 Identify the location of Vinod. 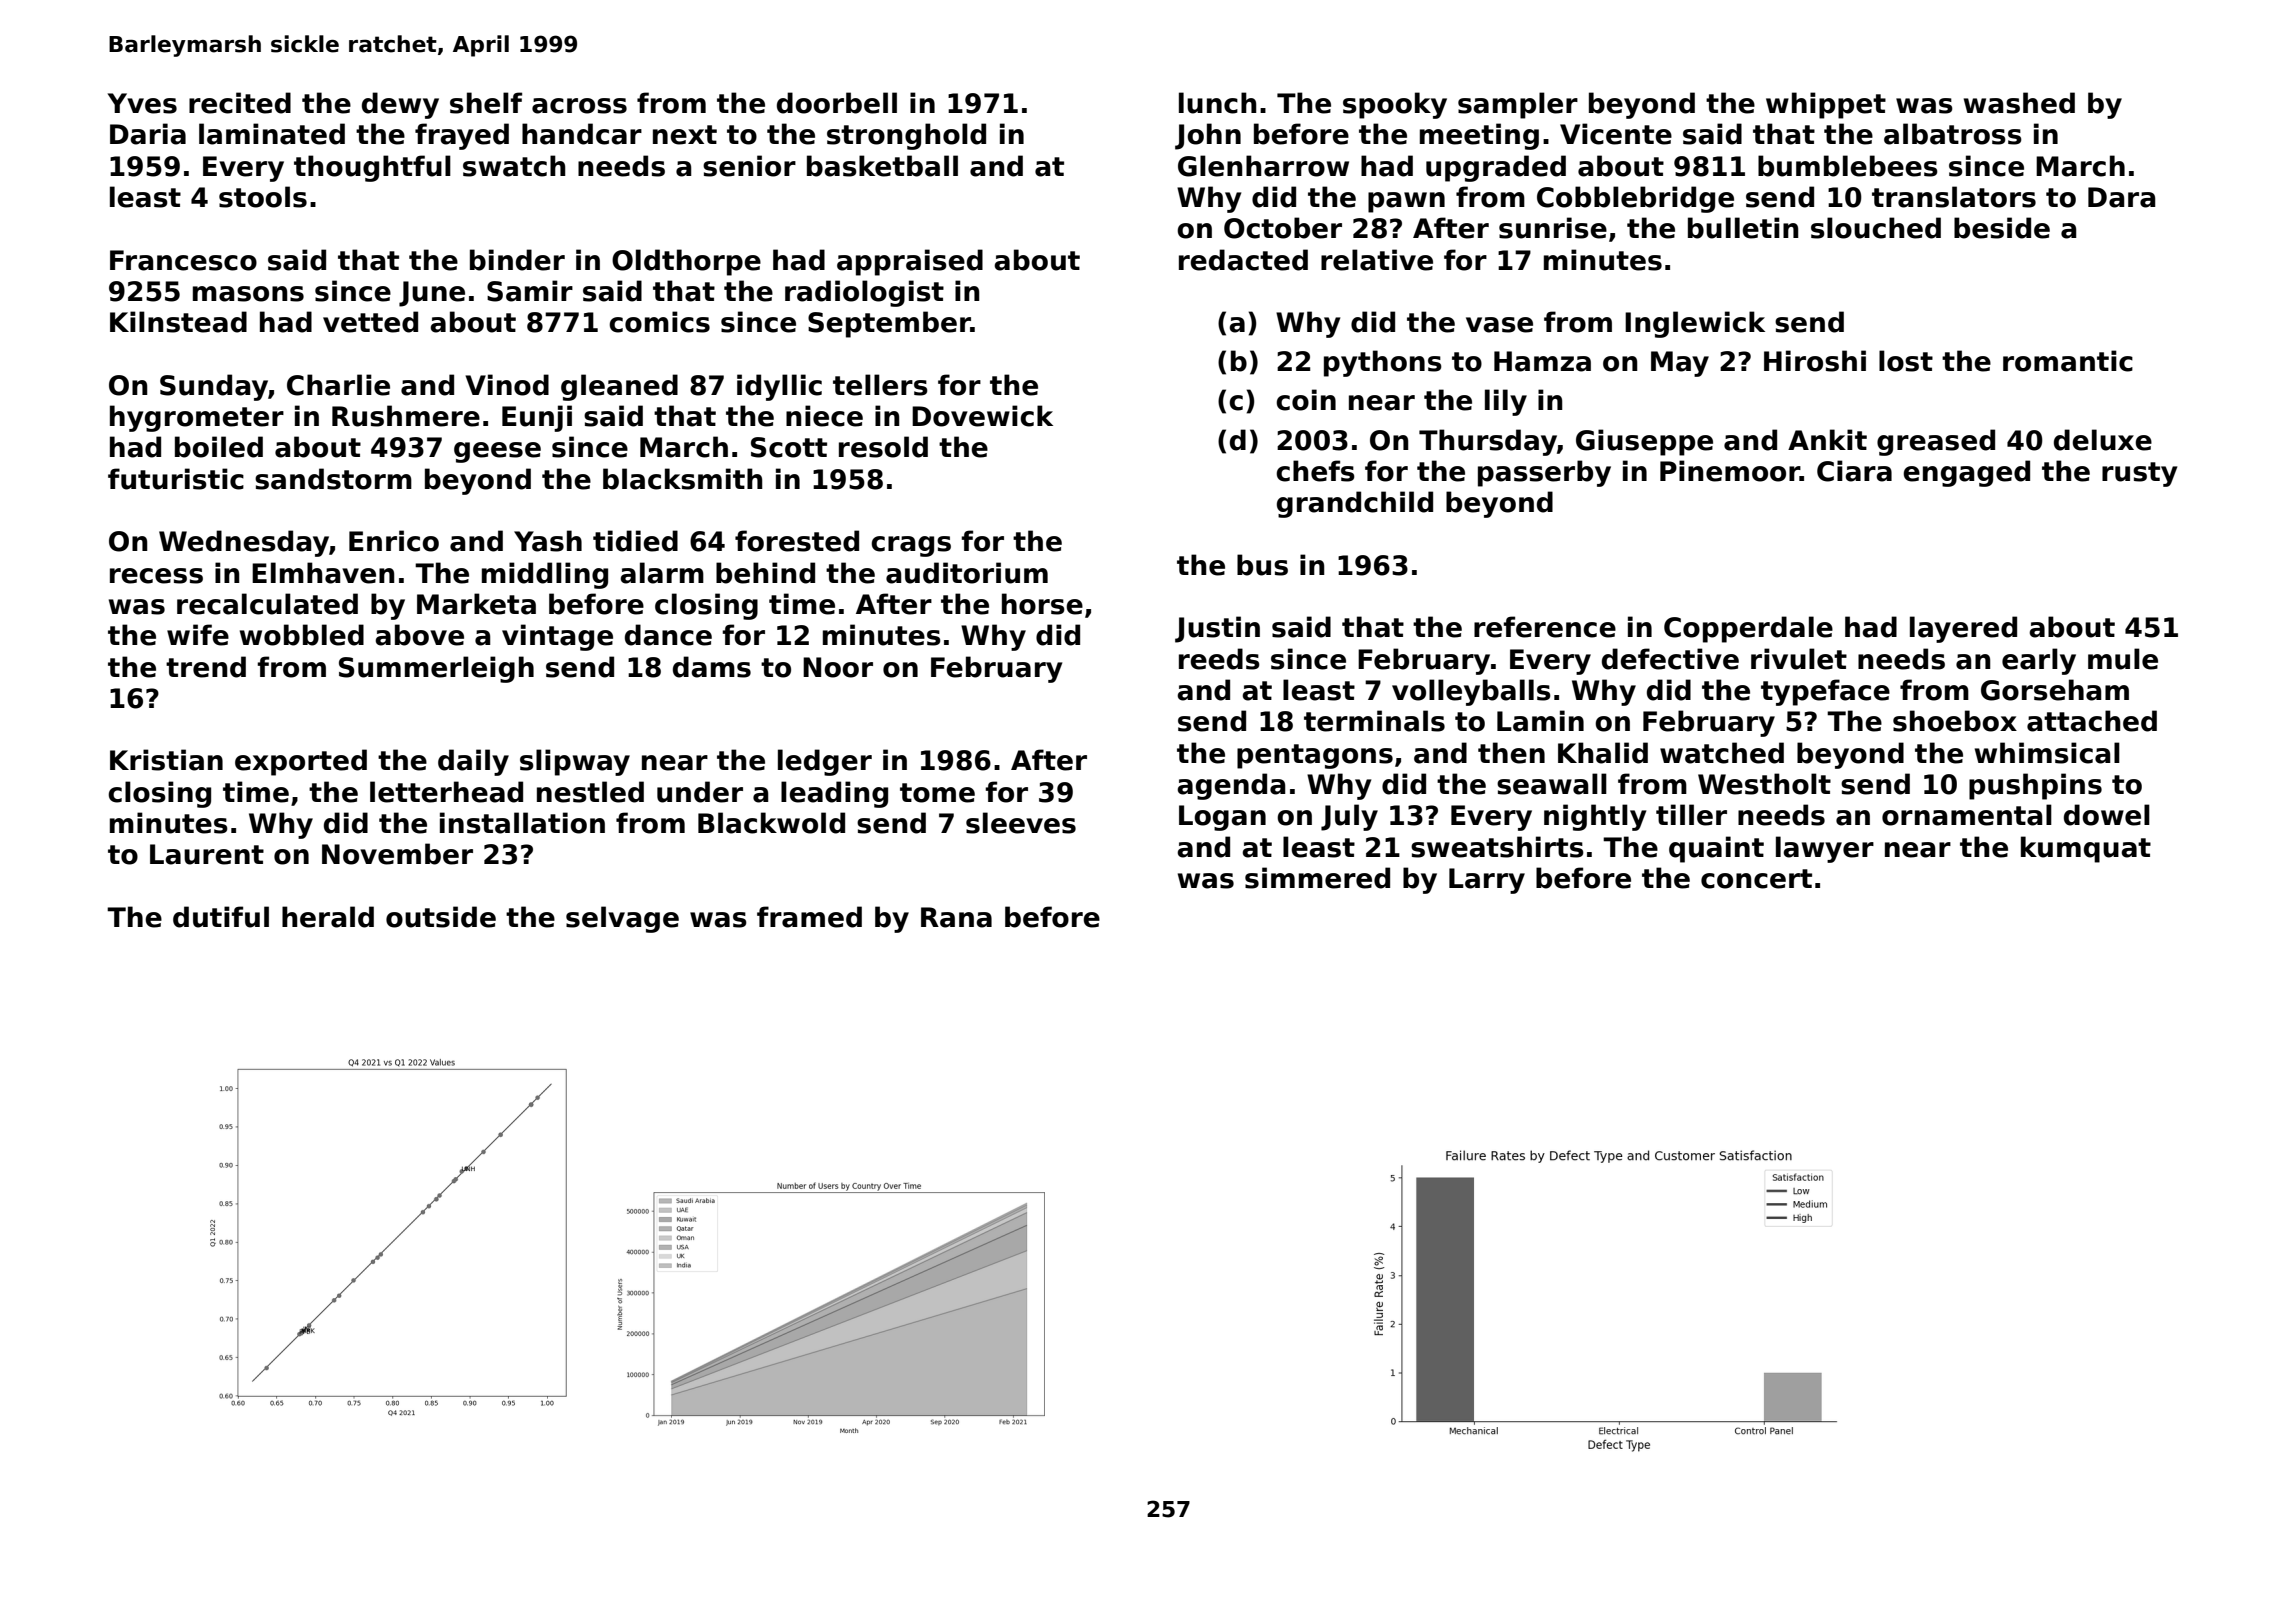
(507, 385).
